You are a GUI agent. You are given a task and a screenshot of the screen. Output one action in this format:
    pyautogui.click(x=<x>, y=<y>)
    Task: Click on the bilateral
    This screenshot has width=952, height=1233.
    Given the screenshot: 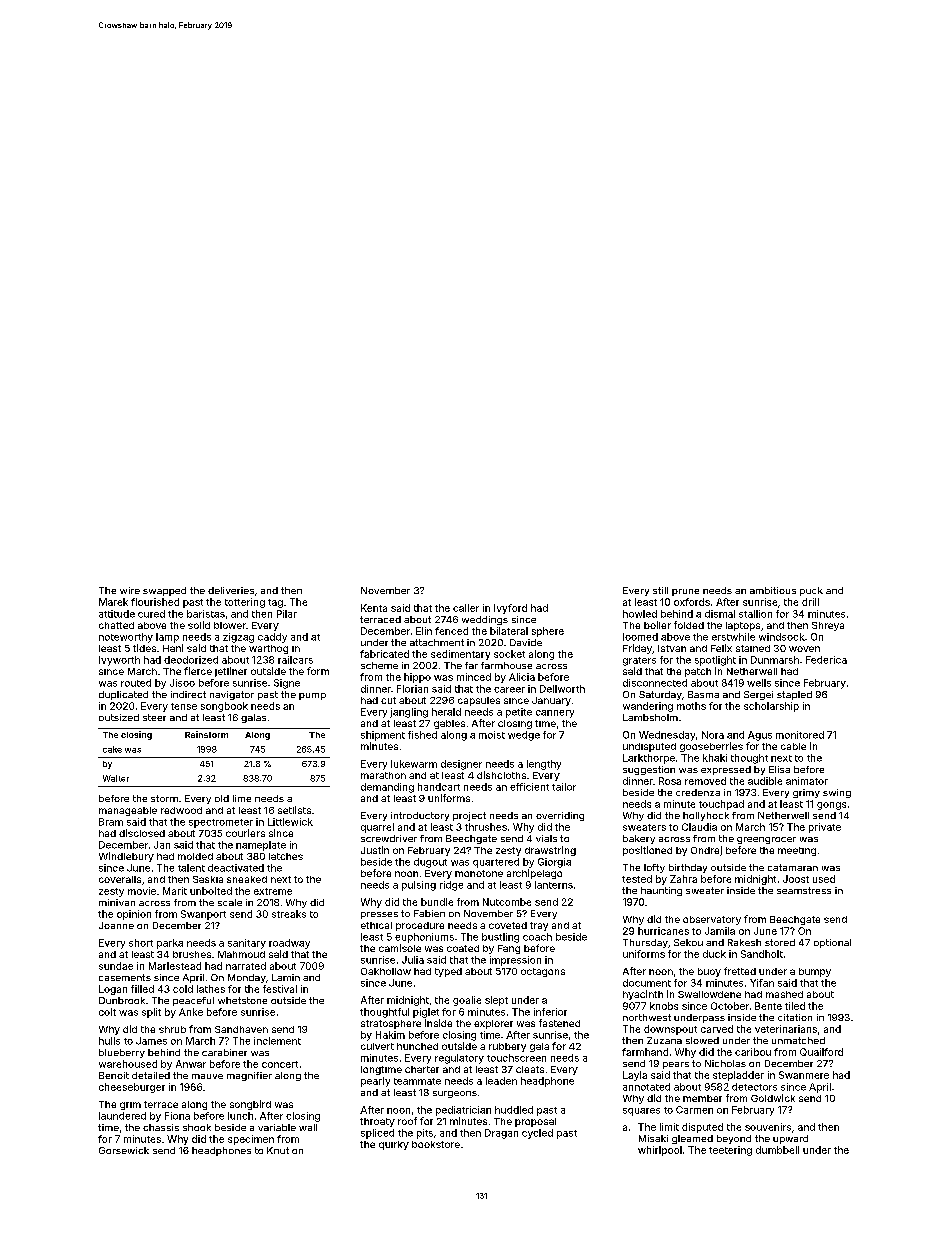 What is the action you would take?
    pyautogui.click(x=509, y=631)
